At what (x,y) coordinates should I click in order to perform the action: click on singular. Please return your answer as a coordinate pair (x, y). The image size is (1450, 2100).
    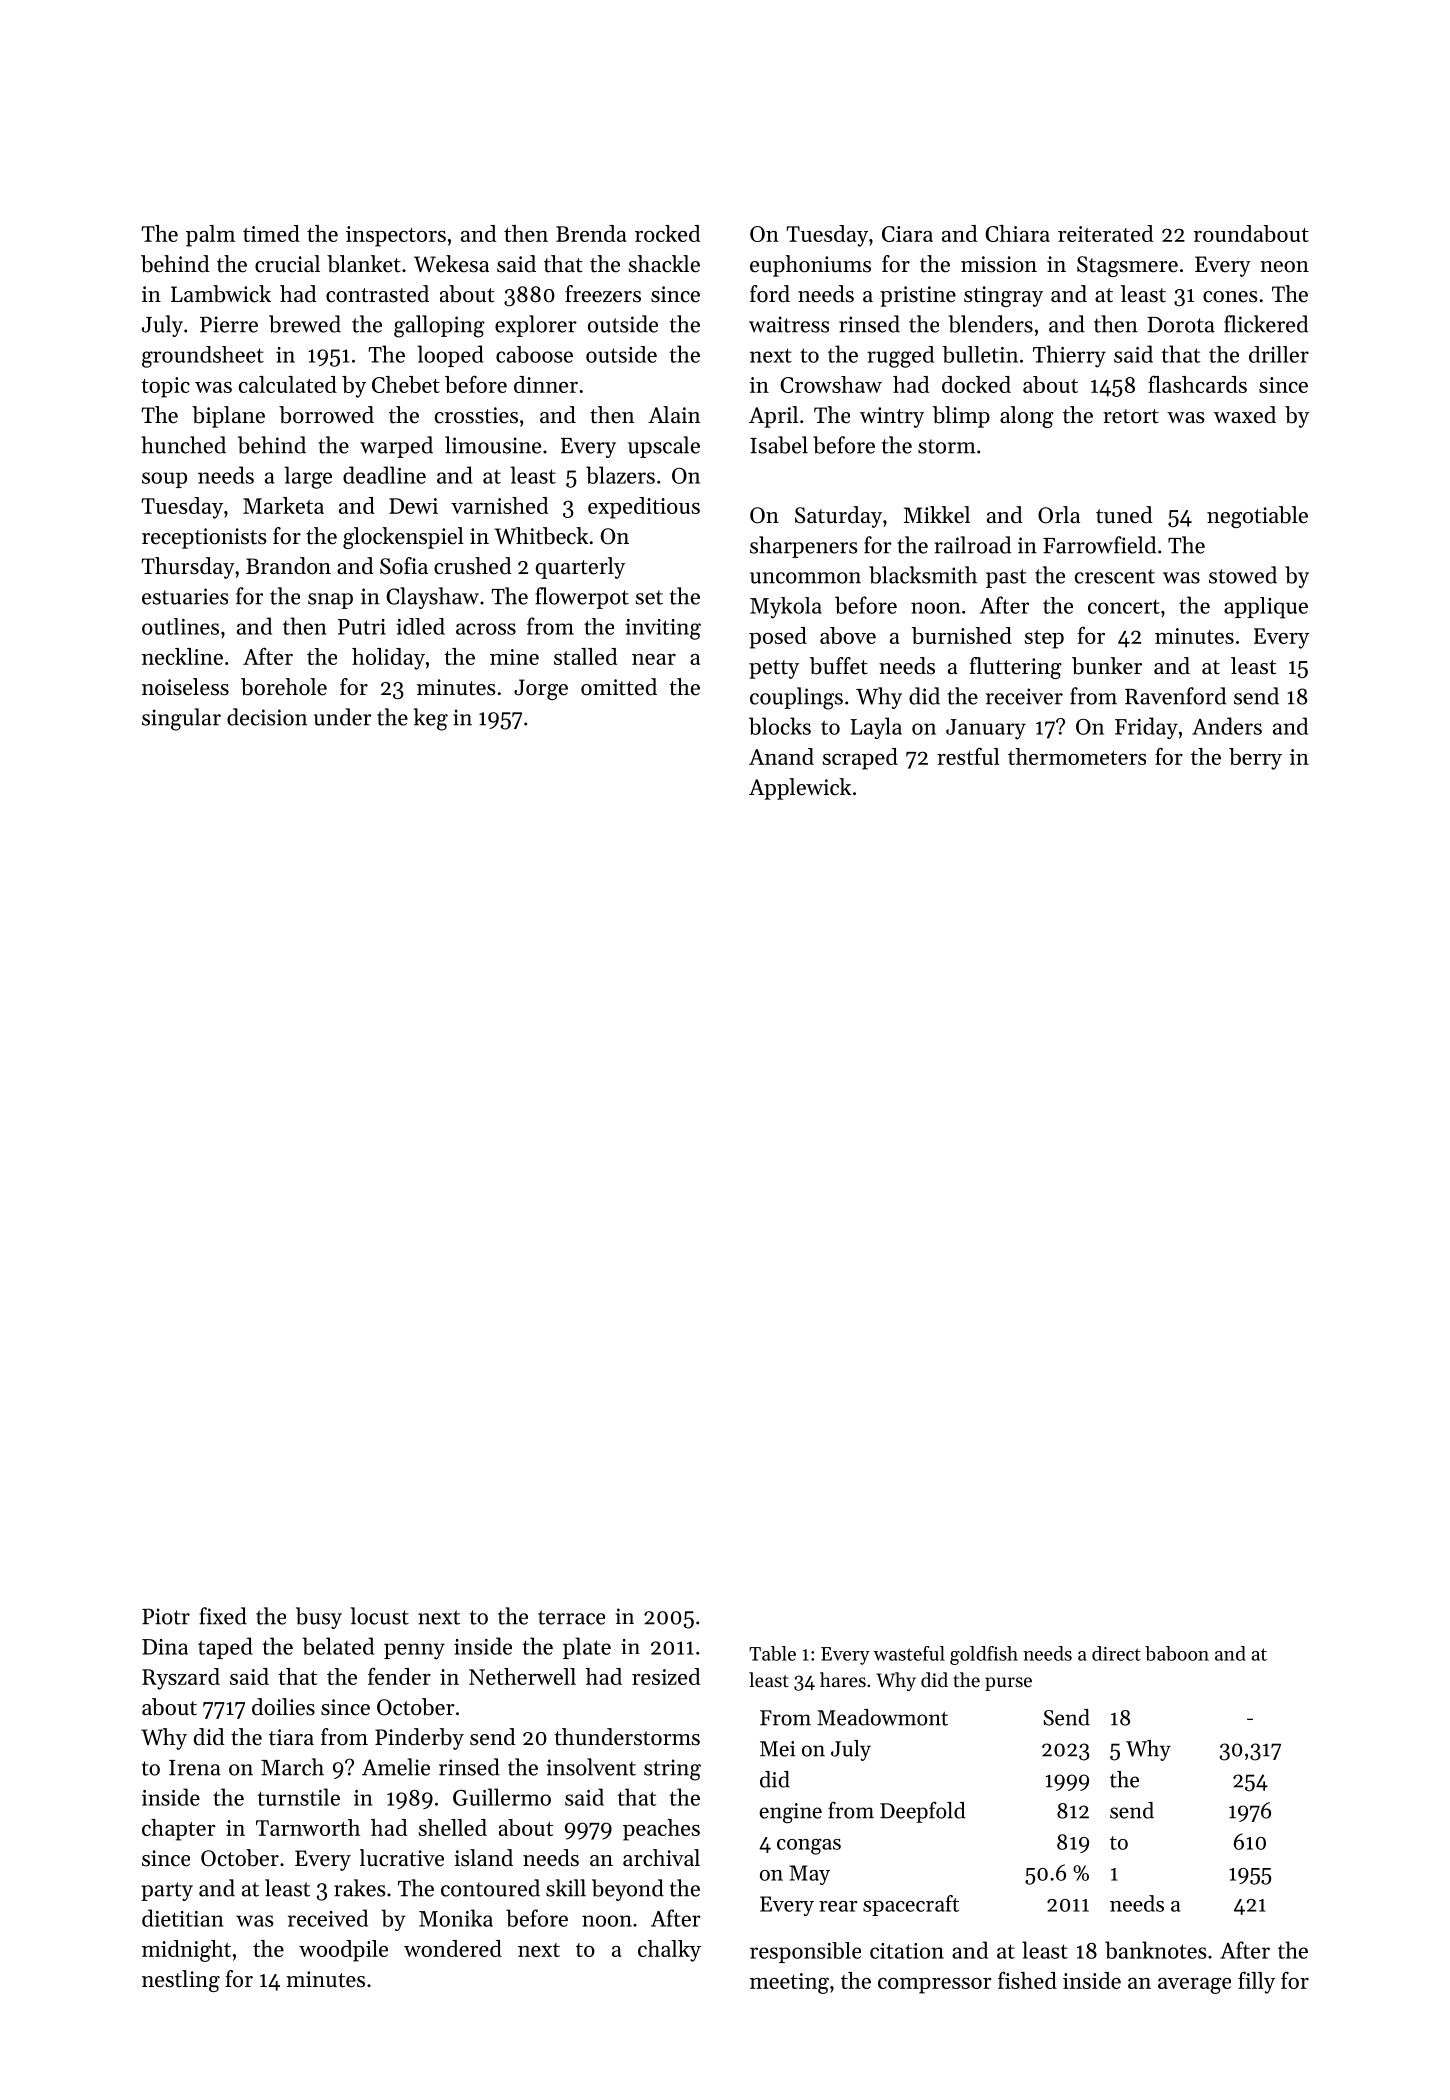
    Looking at the image, I should click on (181, 719).
